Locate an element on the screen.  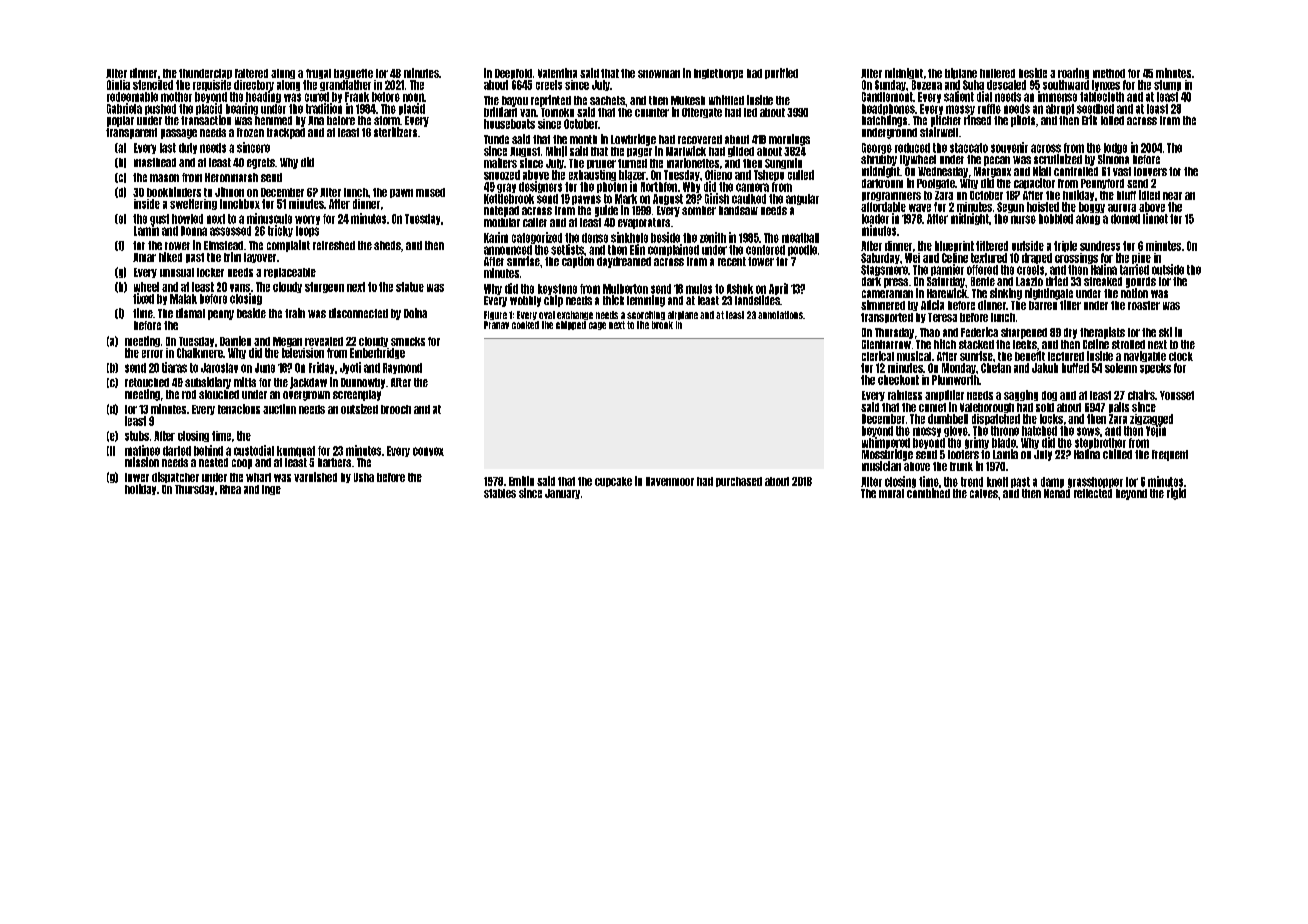
annotations is located at coordinates (780, 315).
